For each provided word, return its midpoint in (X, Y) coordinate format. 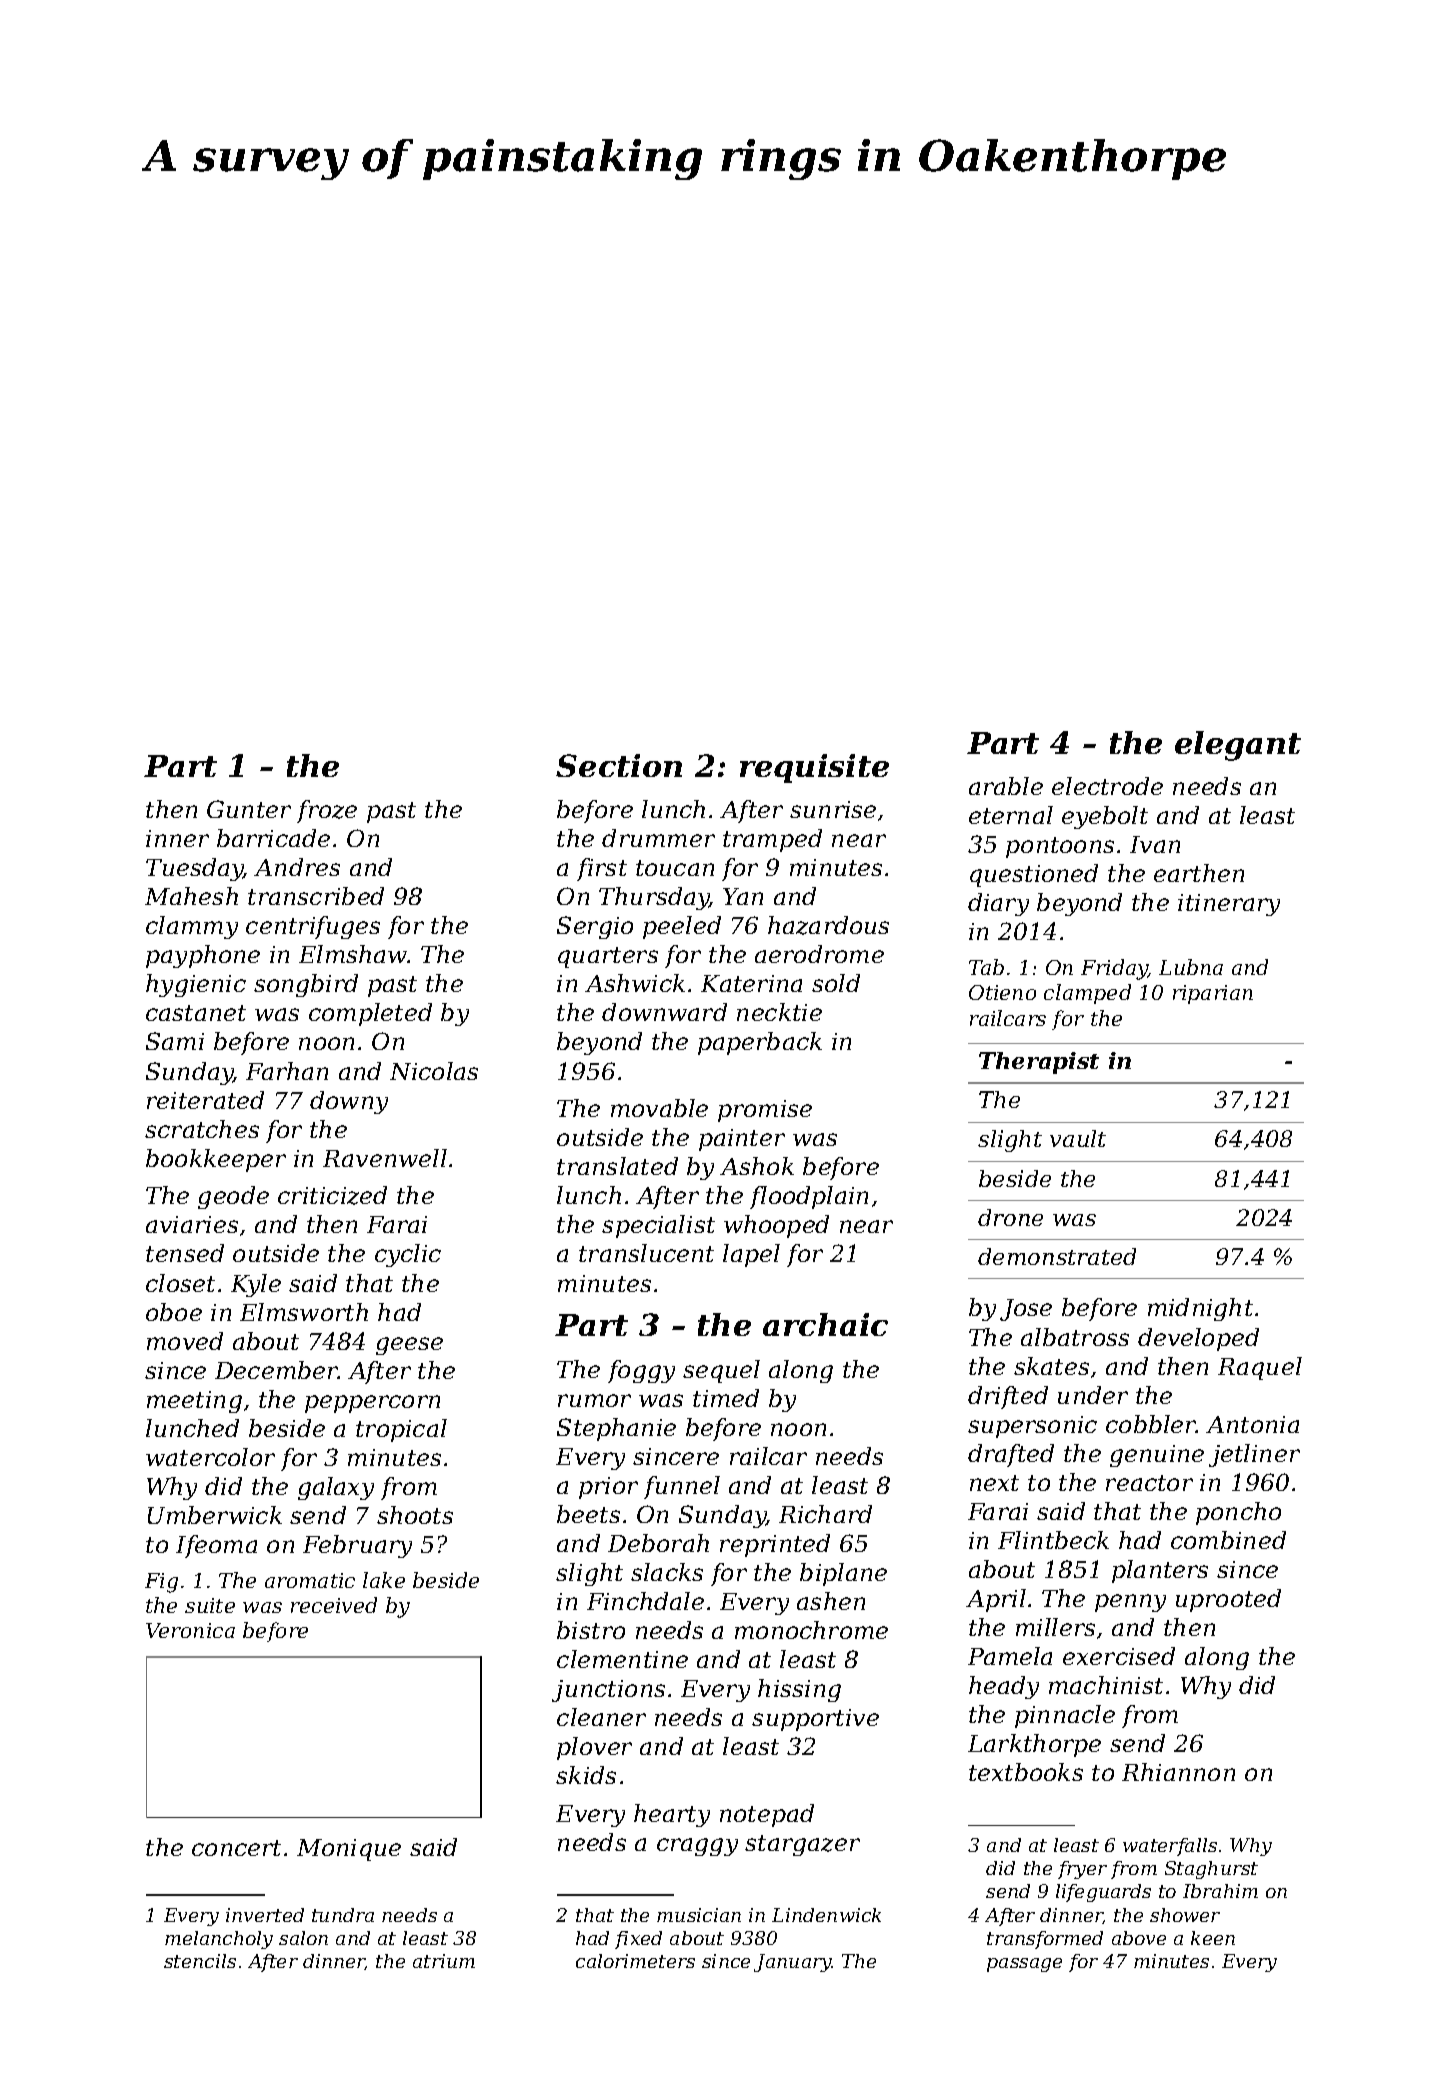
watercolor (210, 1457)
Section (619, 765)
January (793, 1963)
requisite (814, 768)
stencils (200, 1961)
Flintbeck (1053, 1540)
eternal (1011, 815)
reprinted (775, 1545)
